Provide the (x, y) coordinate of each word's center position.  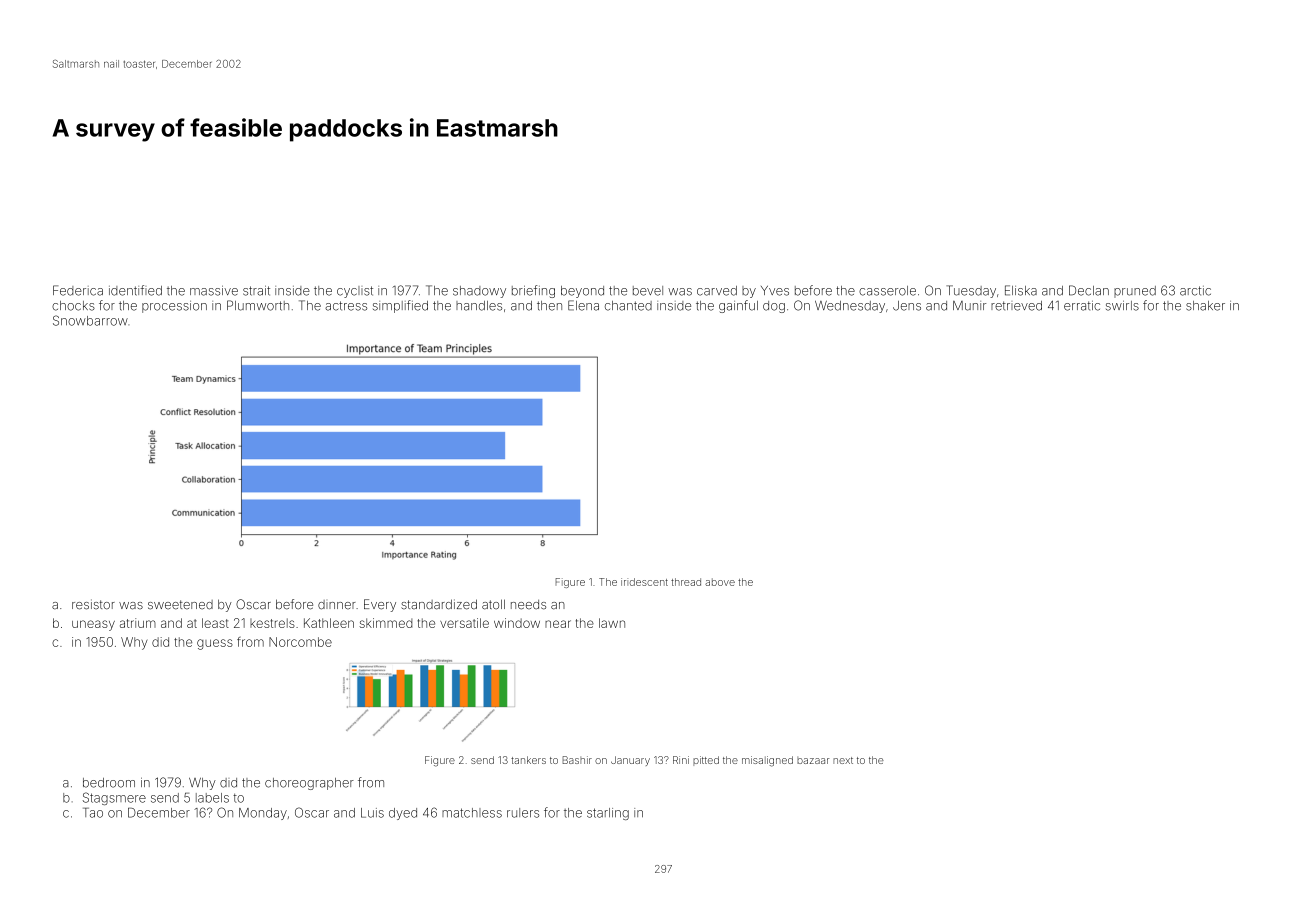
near (558, 624)
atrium (138, 623)
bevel (648, 291)
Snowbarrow (90, 320)
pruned (1135, 292)
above (720, 582)
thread (686, 582)
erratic (1082, 306)
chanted (628, 306)
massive (214, 291)
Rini (681, 760)
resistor (93, 604)
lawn (612, 623)
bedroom (109, 783)
